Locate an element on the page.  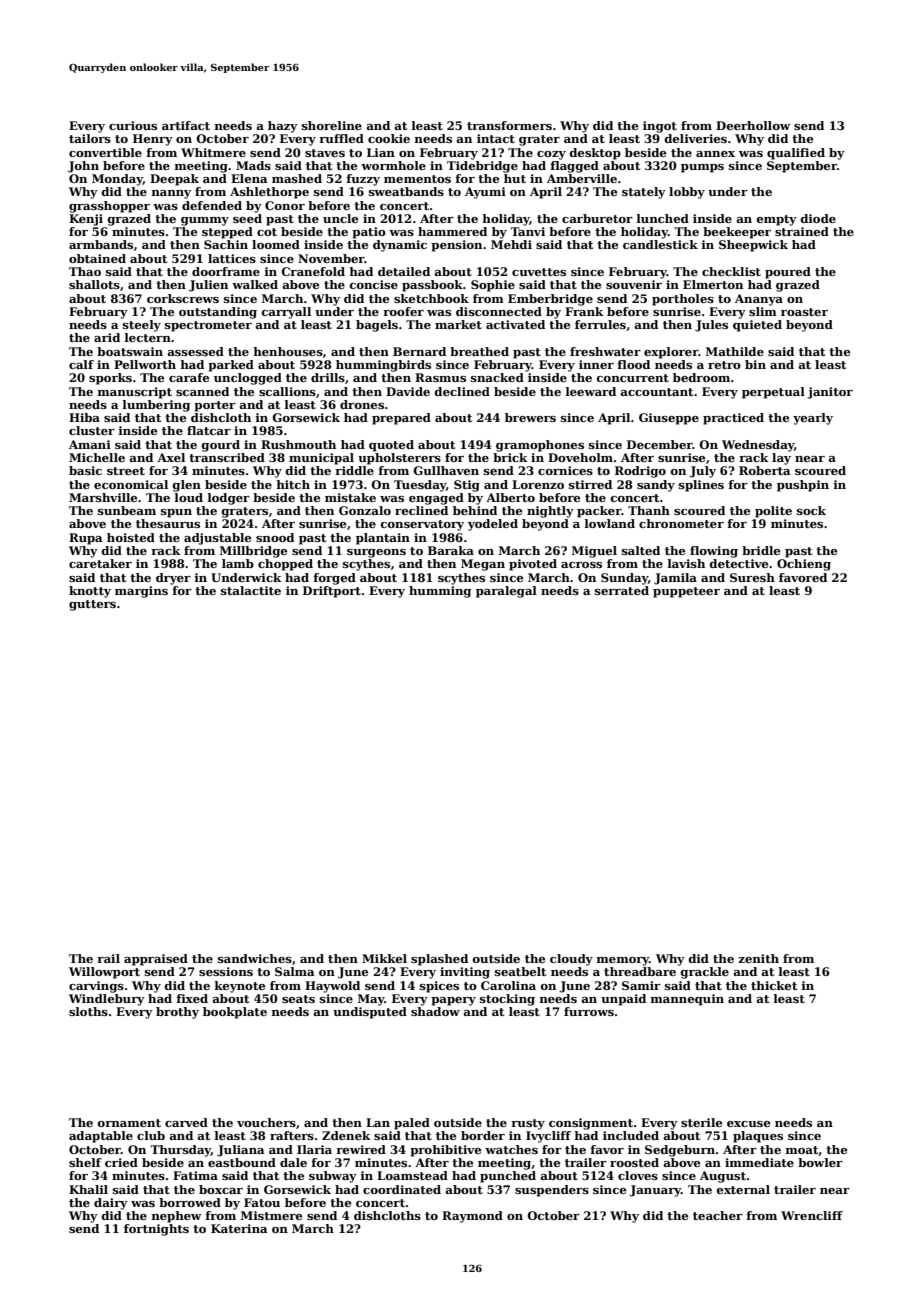
roaster is located at coordinates (804, 312).
